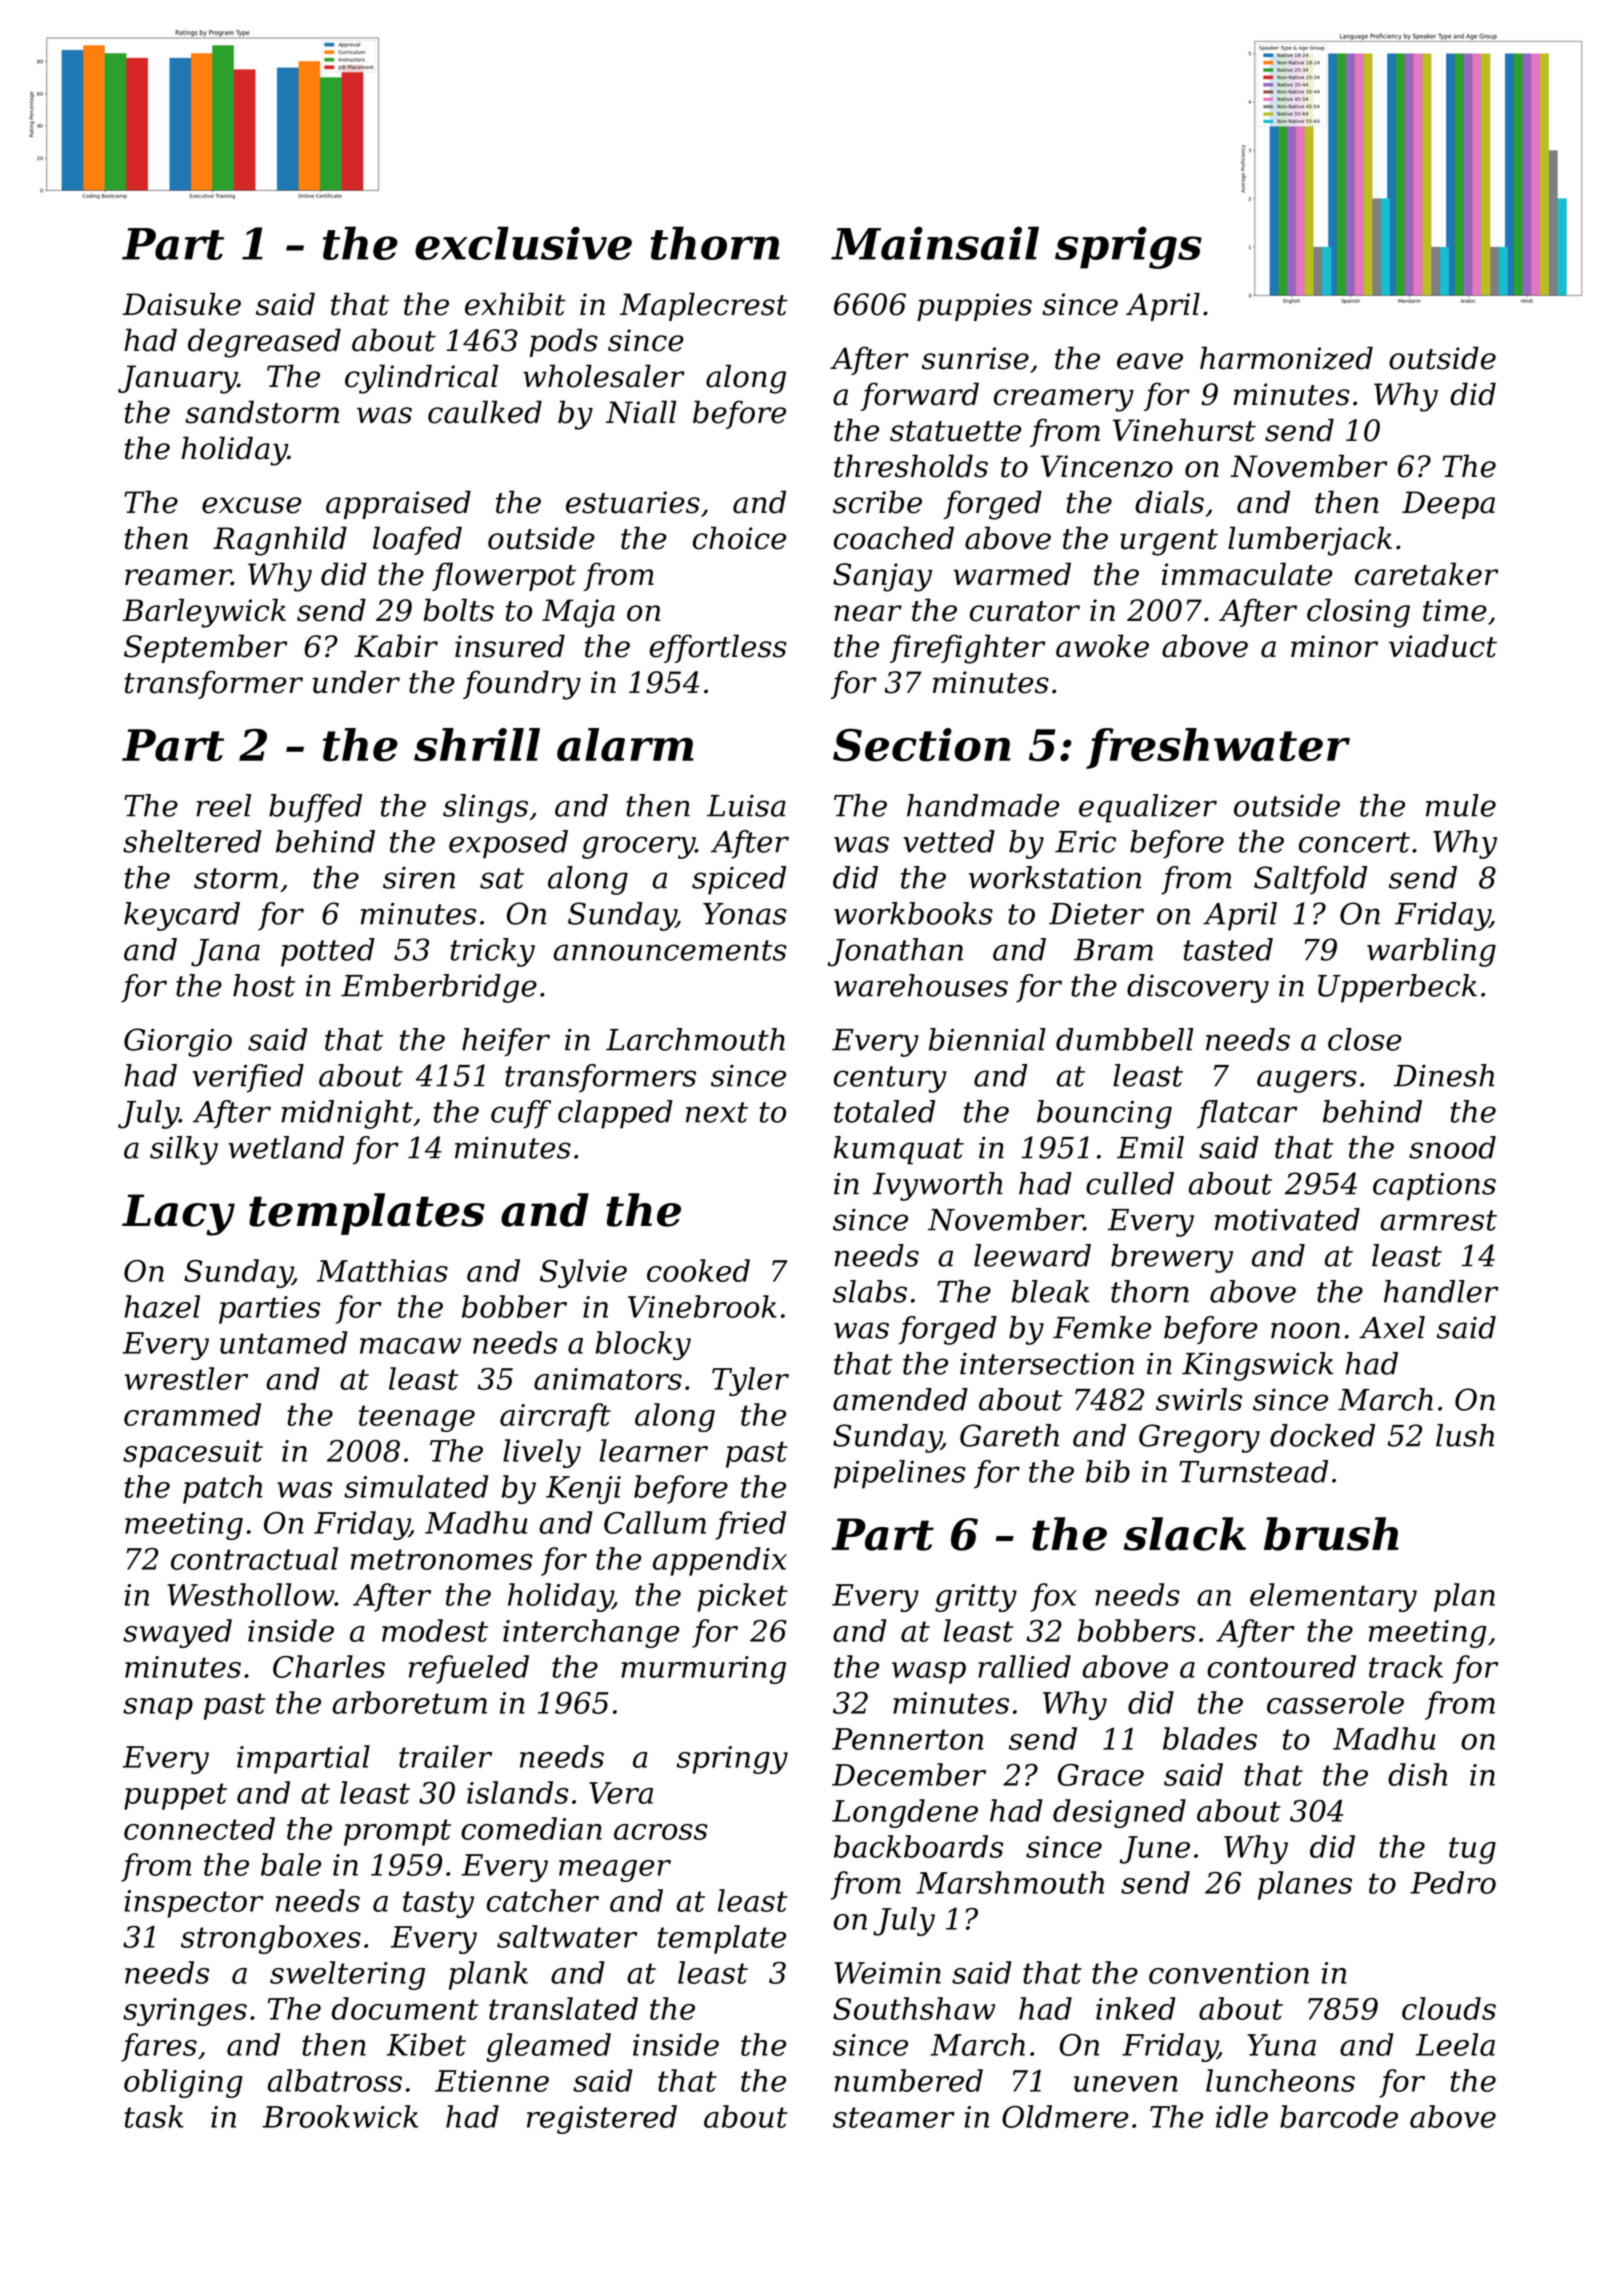  What do you see at coordinates (1128, 247) in the screenshot?
I see `sprigs` at bounding box center [1128, 247].
